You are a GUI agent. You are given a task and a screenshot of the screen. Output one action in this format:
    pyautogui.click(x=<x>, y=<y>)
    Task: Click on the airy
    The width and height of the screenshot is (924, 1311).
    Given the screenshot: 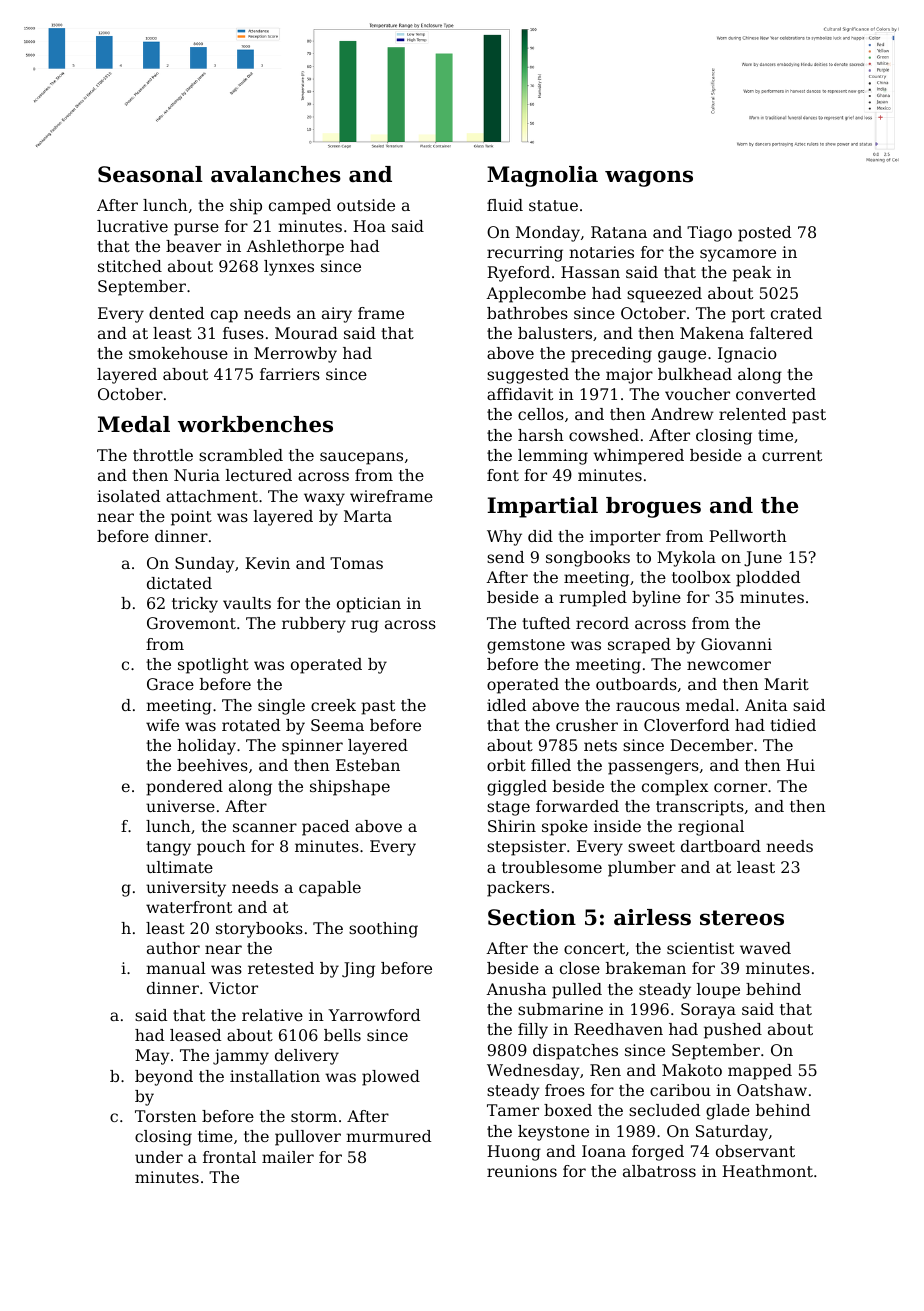 What is the action you would take?
    pyautogui.click(x=337, y=315)
